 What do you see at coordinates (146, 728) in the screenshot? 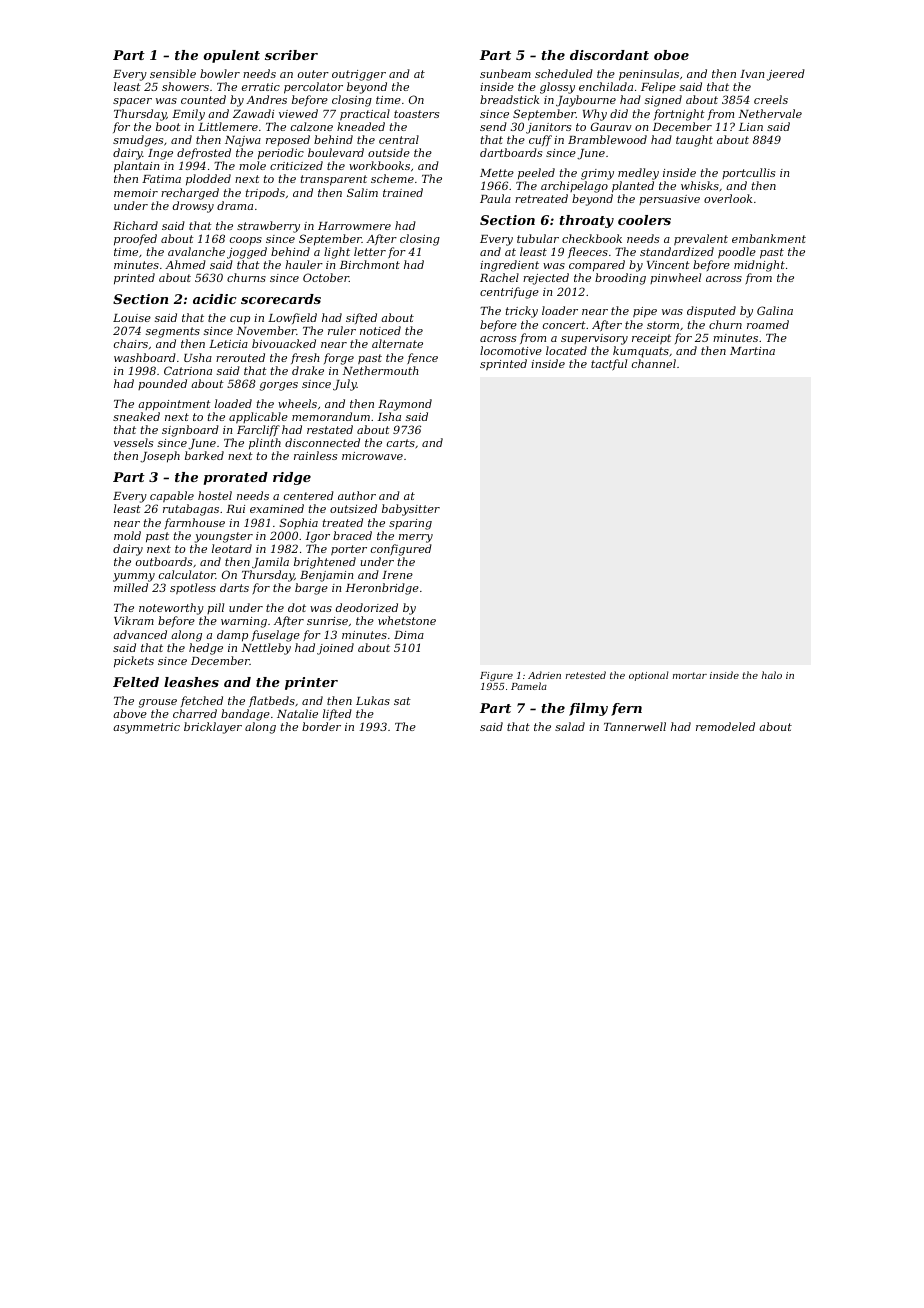
I see `asymmetric` at bounding box center [146, 728].
